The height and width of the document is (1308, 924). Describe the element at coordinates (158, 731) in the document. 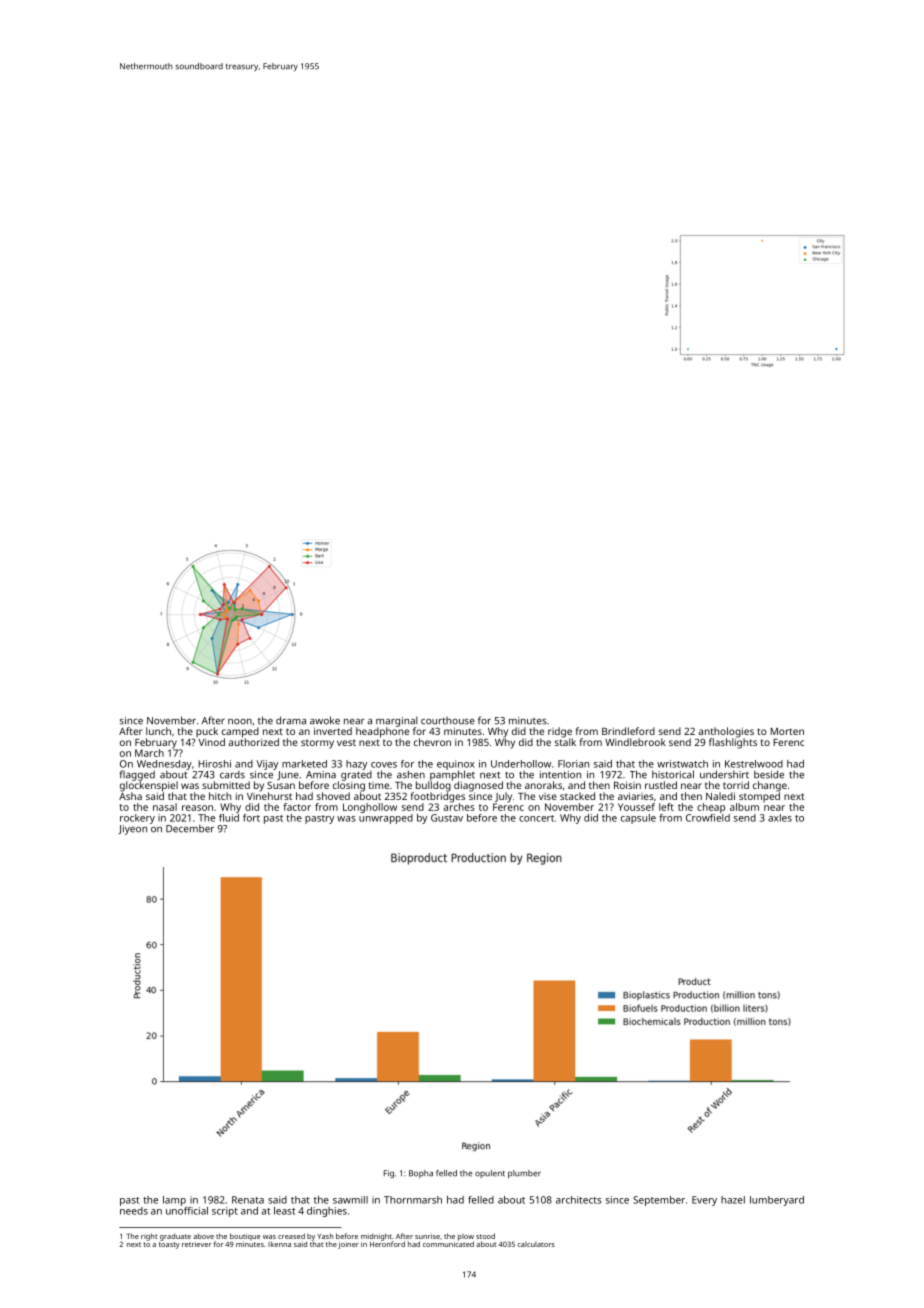

I see `lunch` at that location.
